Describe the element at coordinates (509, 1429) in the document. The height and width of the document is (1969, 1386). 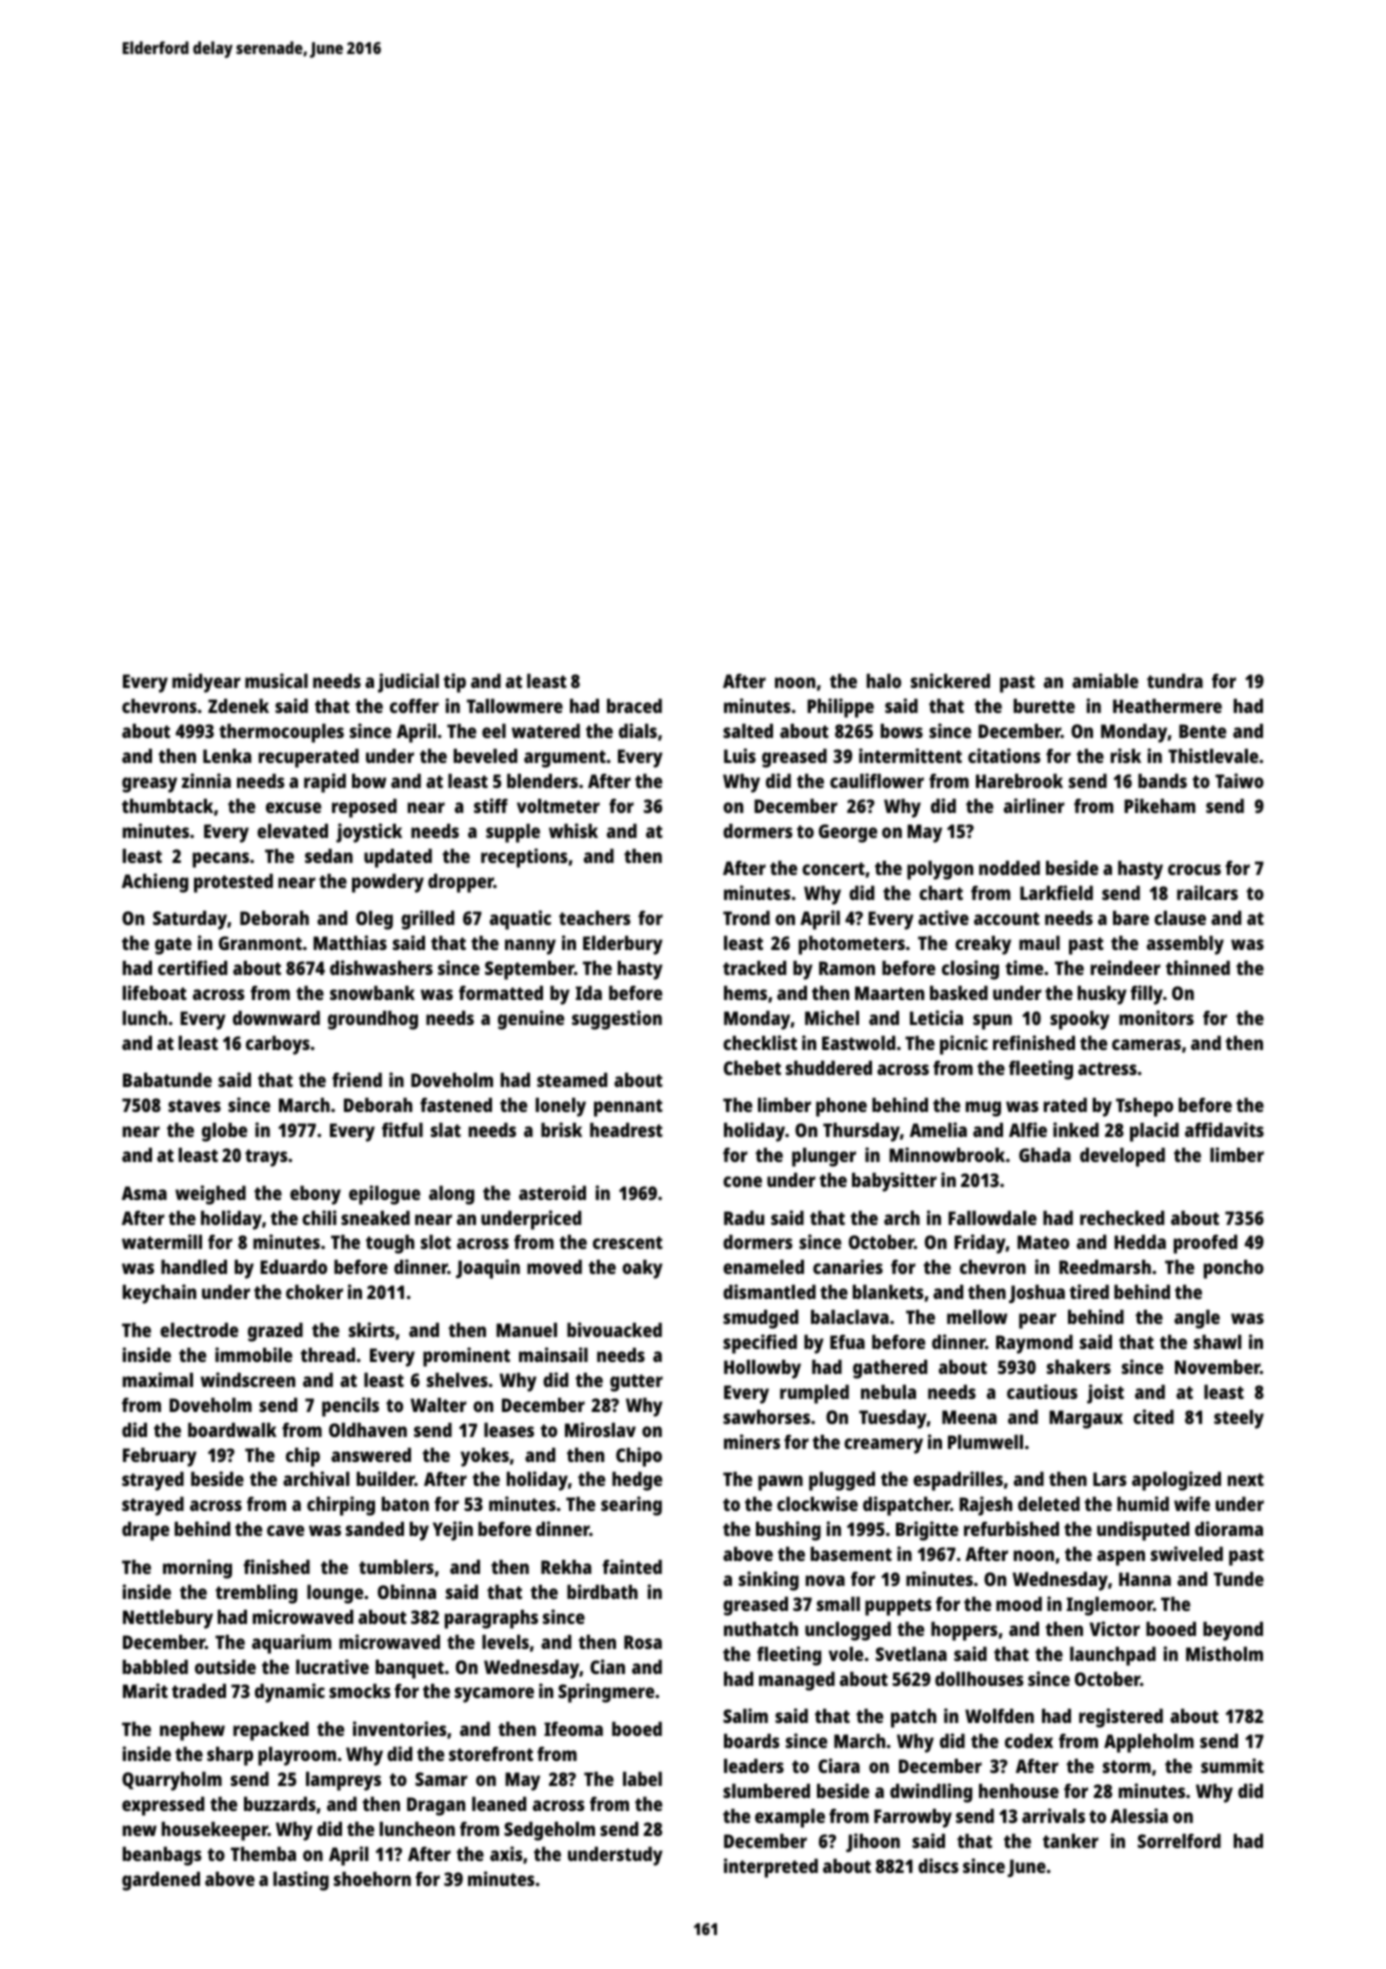
I see `leases` at that location.
